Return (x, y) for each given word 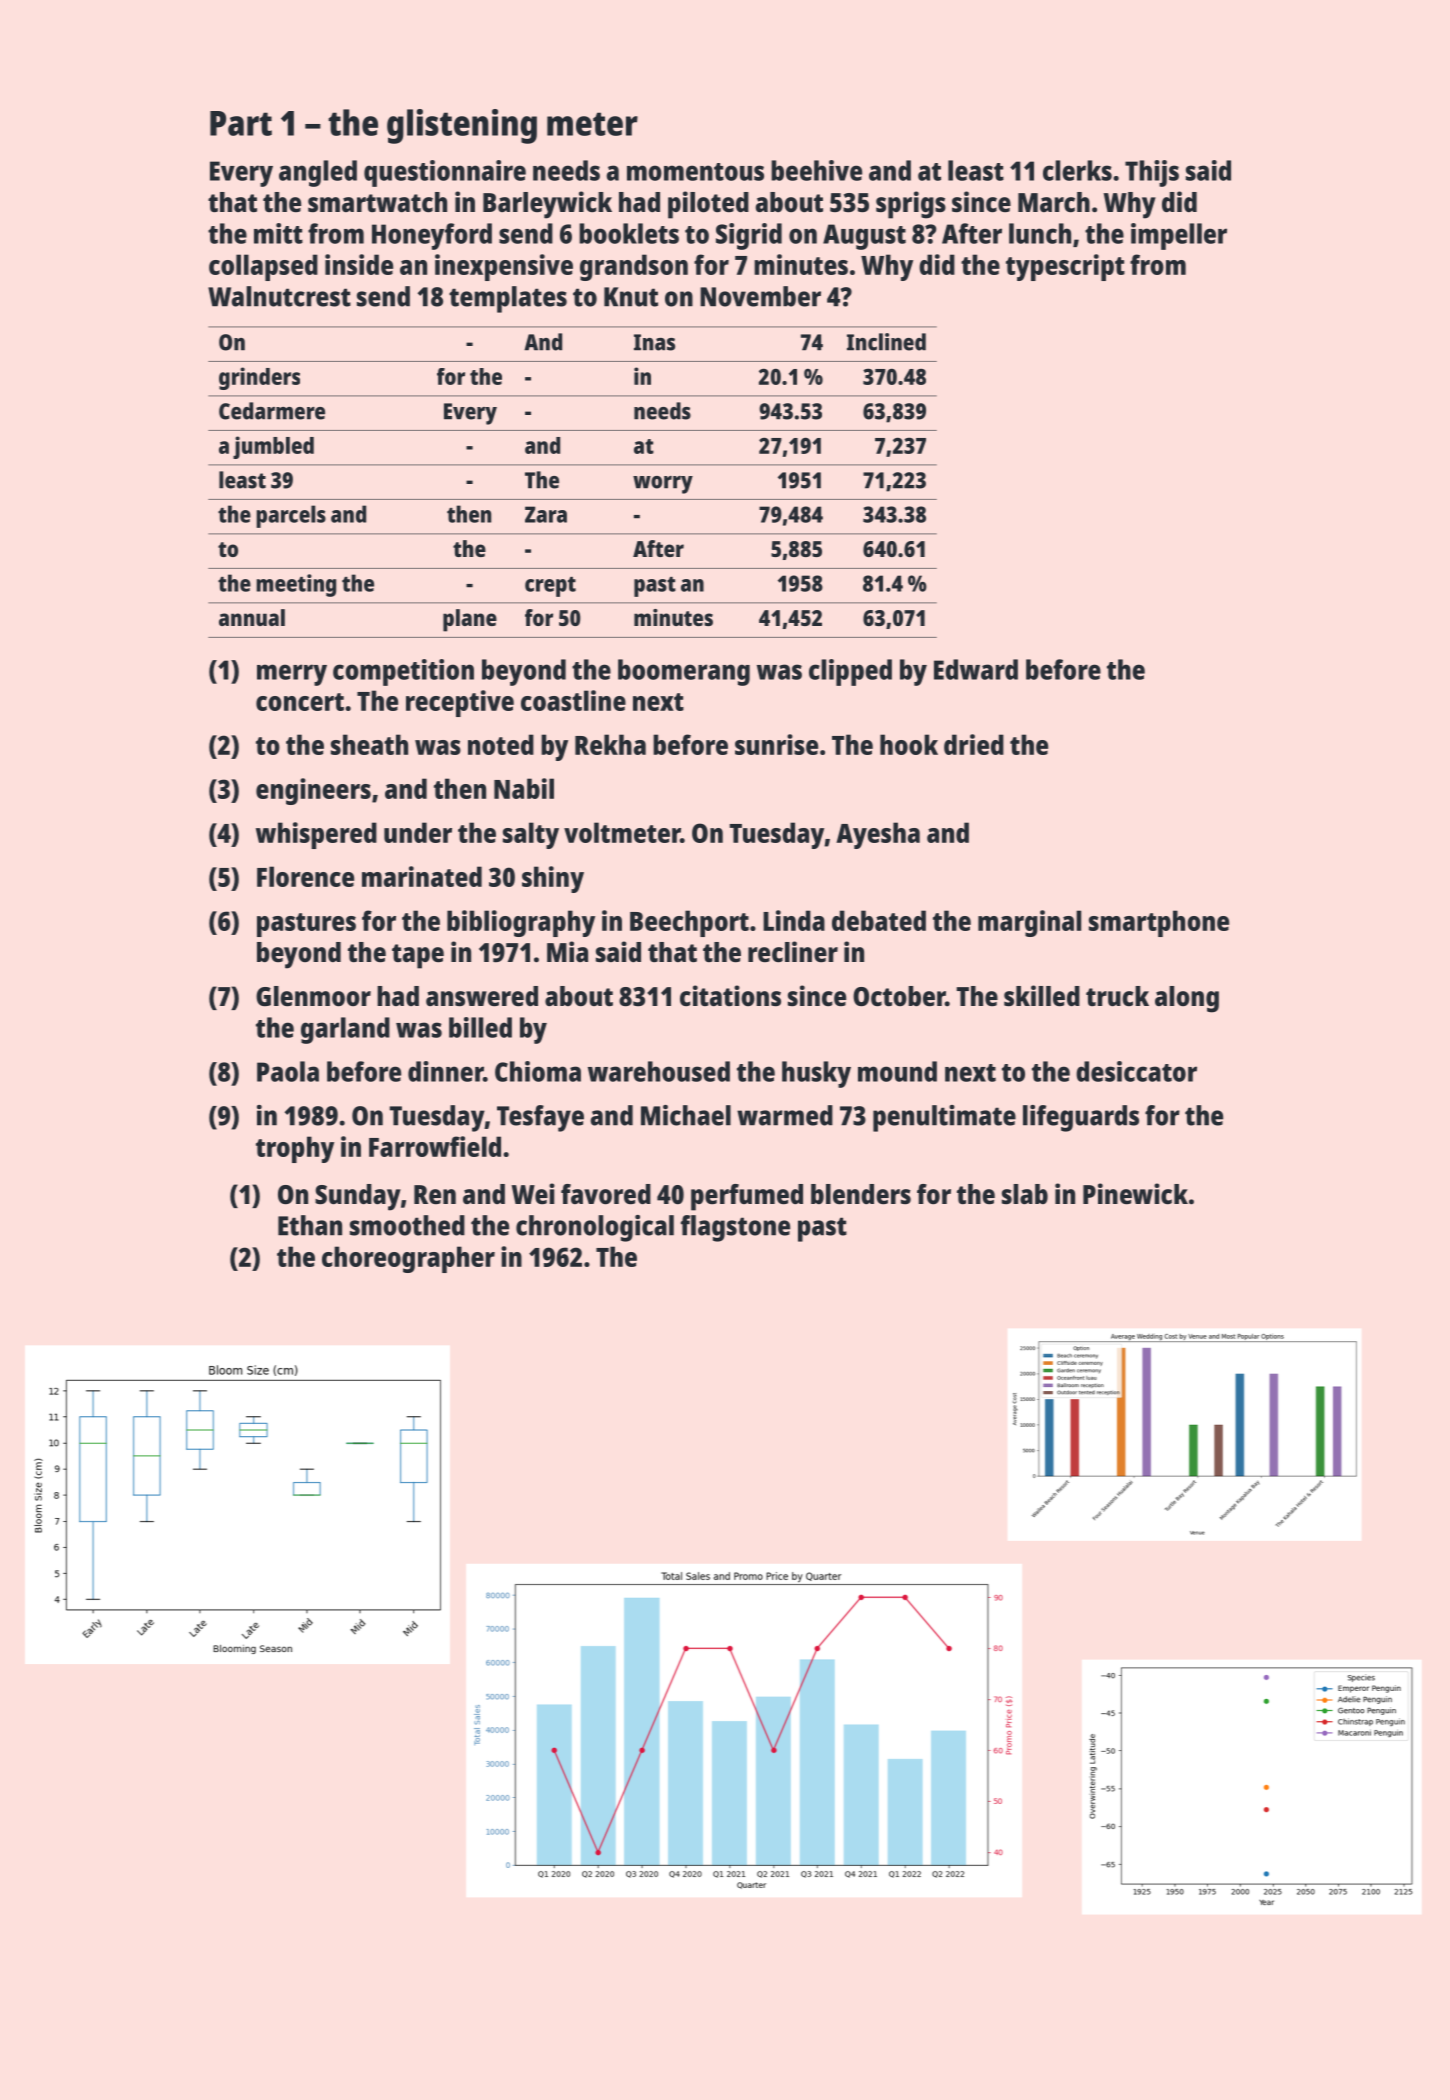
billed (480, 1027)
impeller (1179, 236)
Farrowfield (435, 1146)
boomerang (684, 672)
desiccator (1136, 1071)
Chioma (538, 1071)
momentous (695, 172)
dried (974, 744)
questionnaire (445, 173)
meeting (296, 585)
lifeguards (1081, 1118)
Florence (305, 876)
